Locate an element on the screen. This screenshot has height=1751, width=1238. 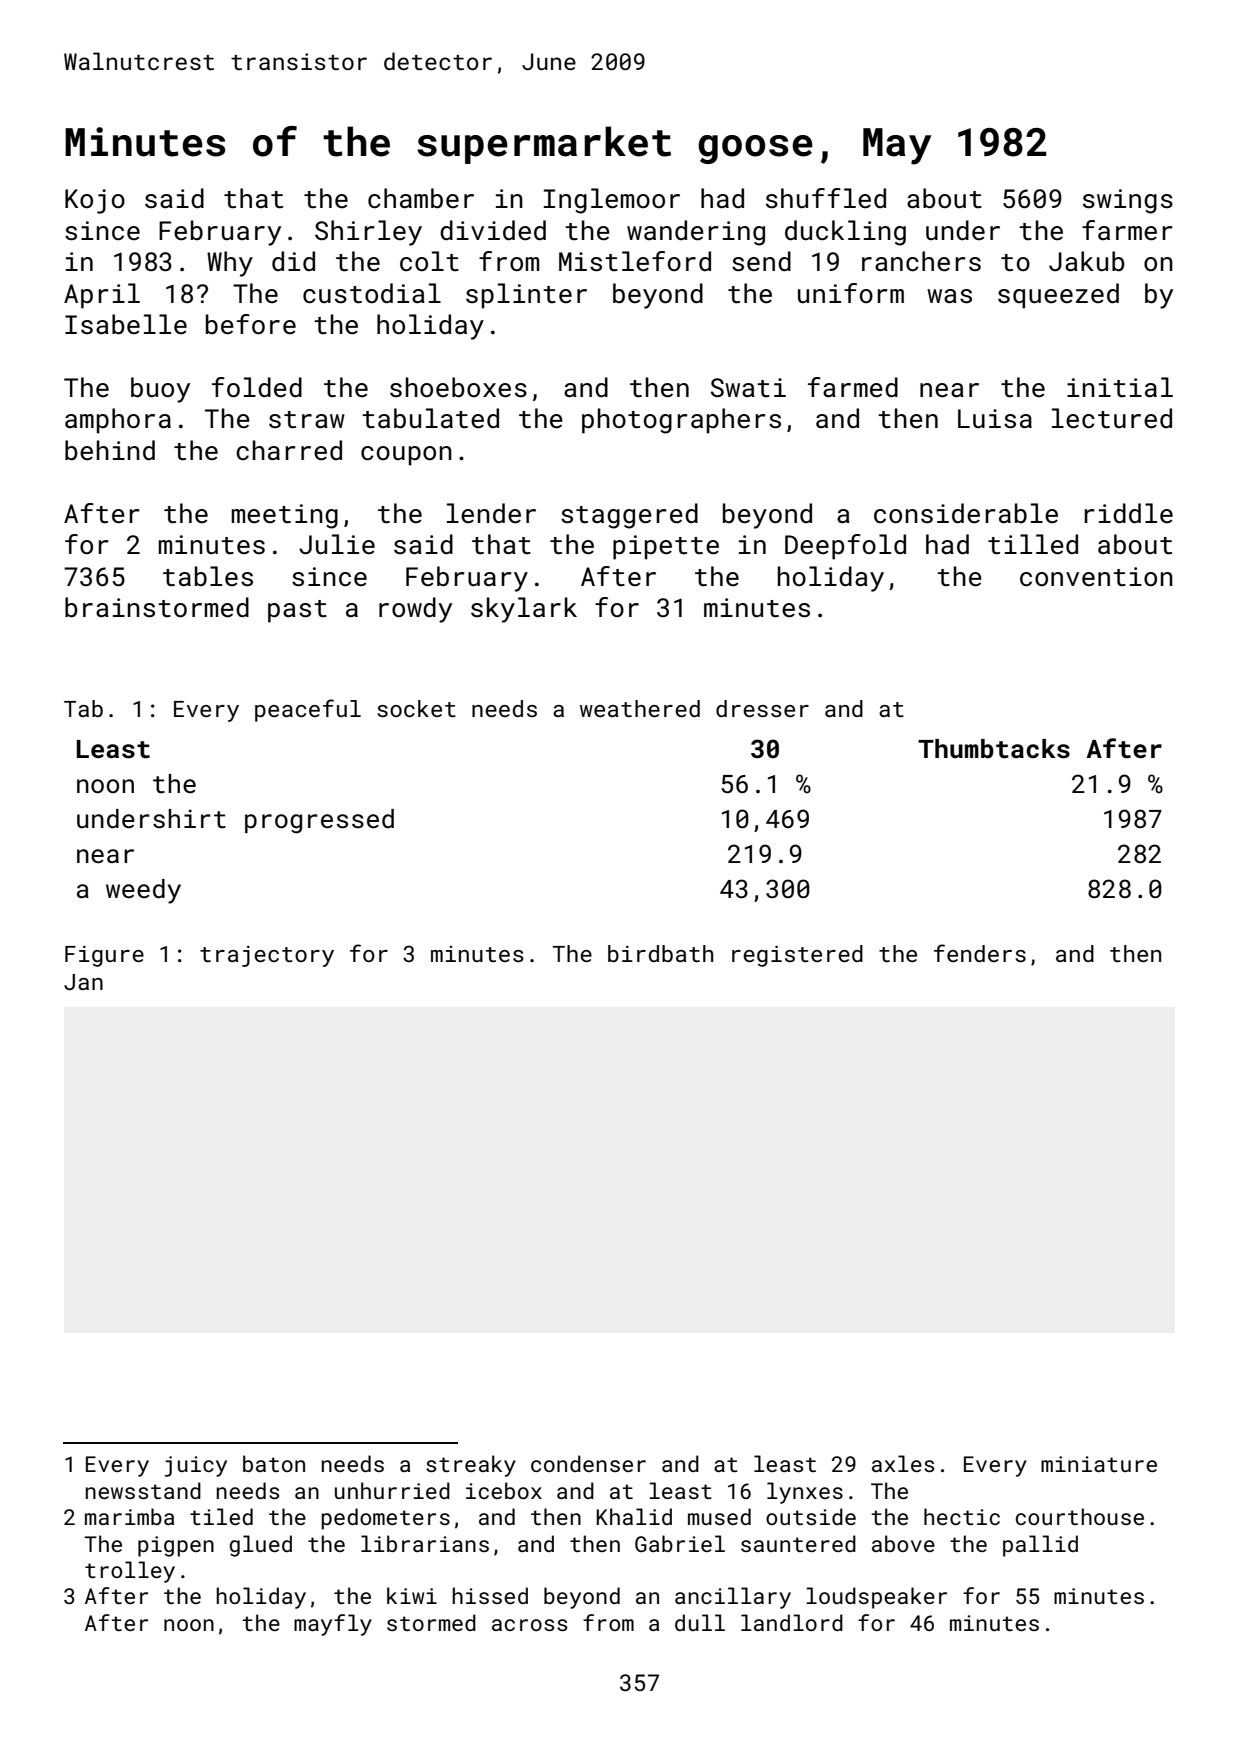
chamber is located at coordinates (421, 198).
